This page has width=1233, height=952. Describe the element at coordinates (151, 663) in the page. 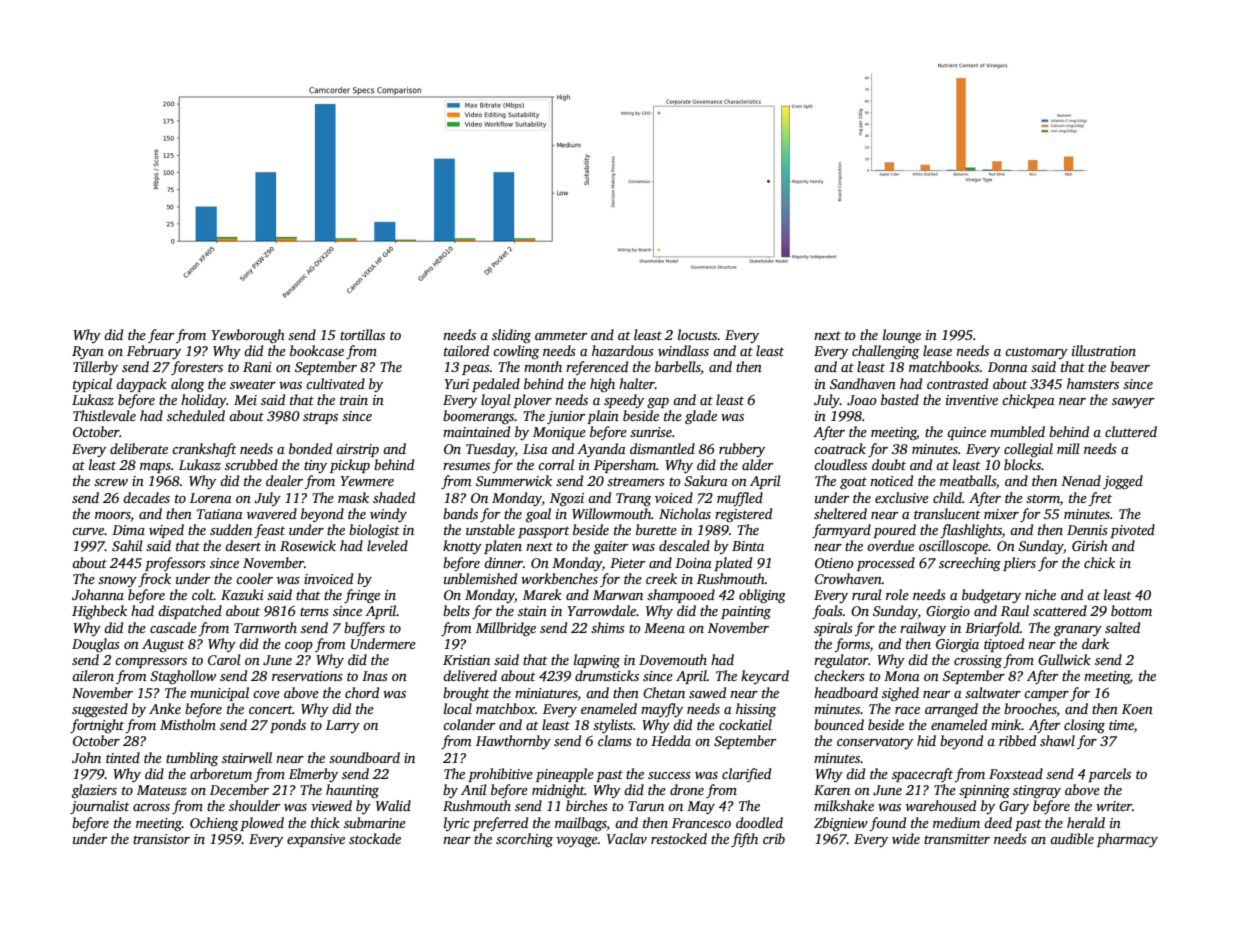

I see `compressors` at that location.
